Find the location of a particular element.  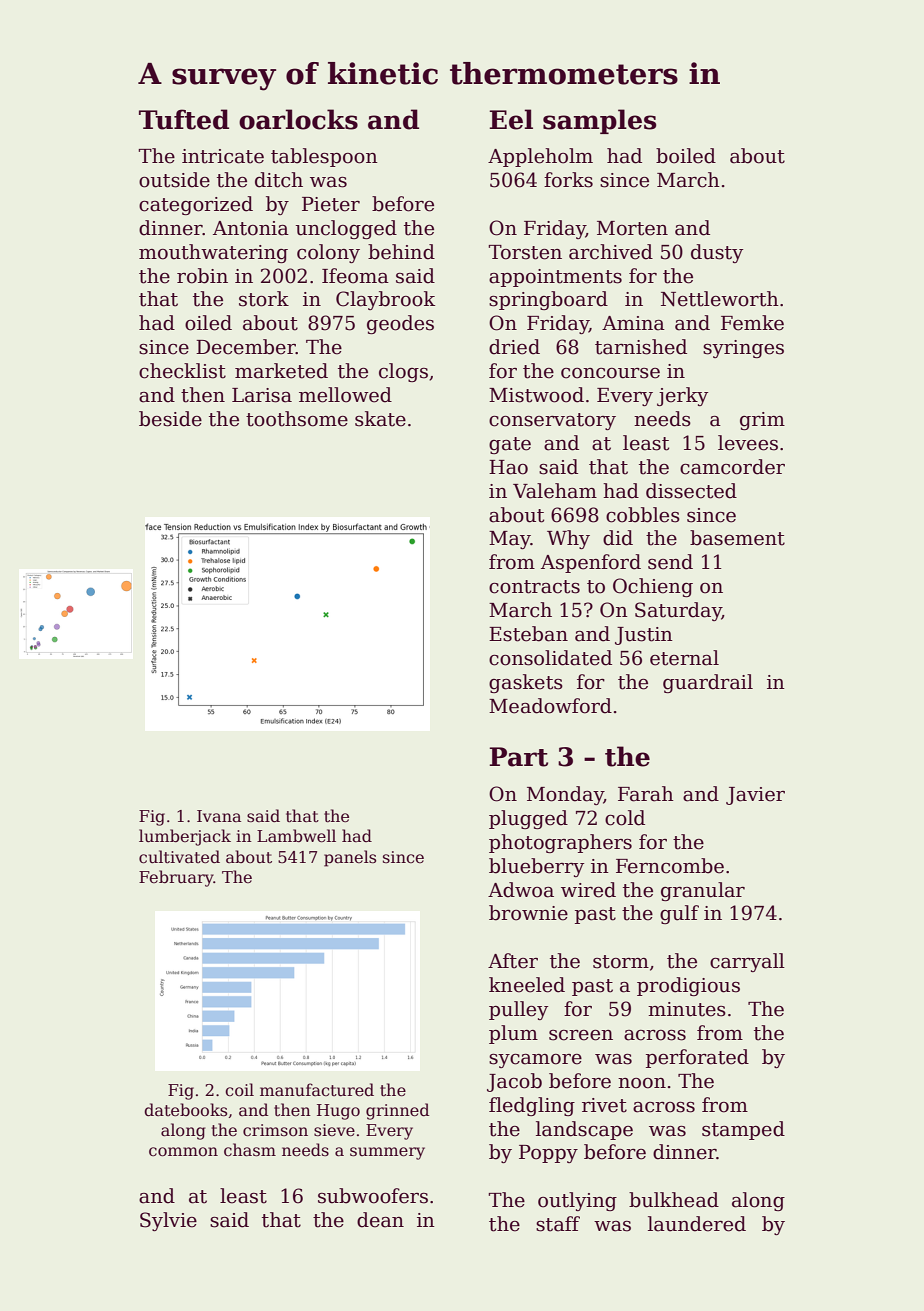

Javier is located at coordinates (755, 796).
